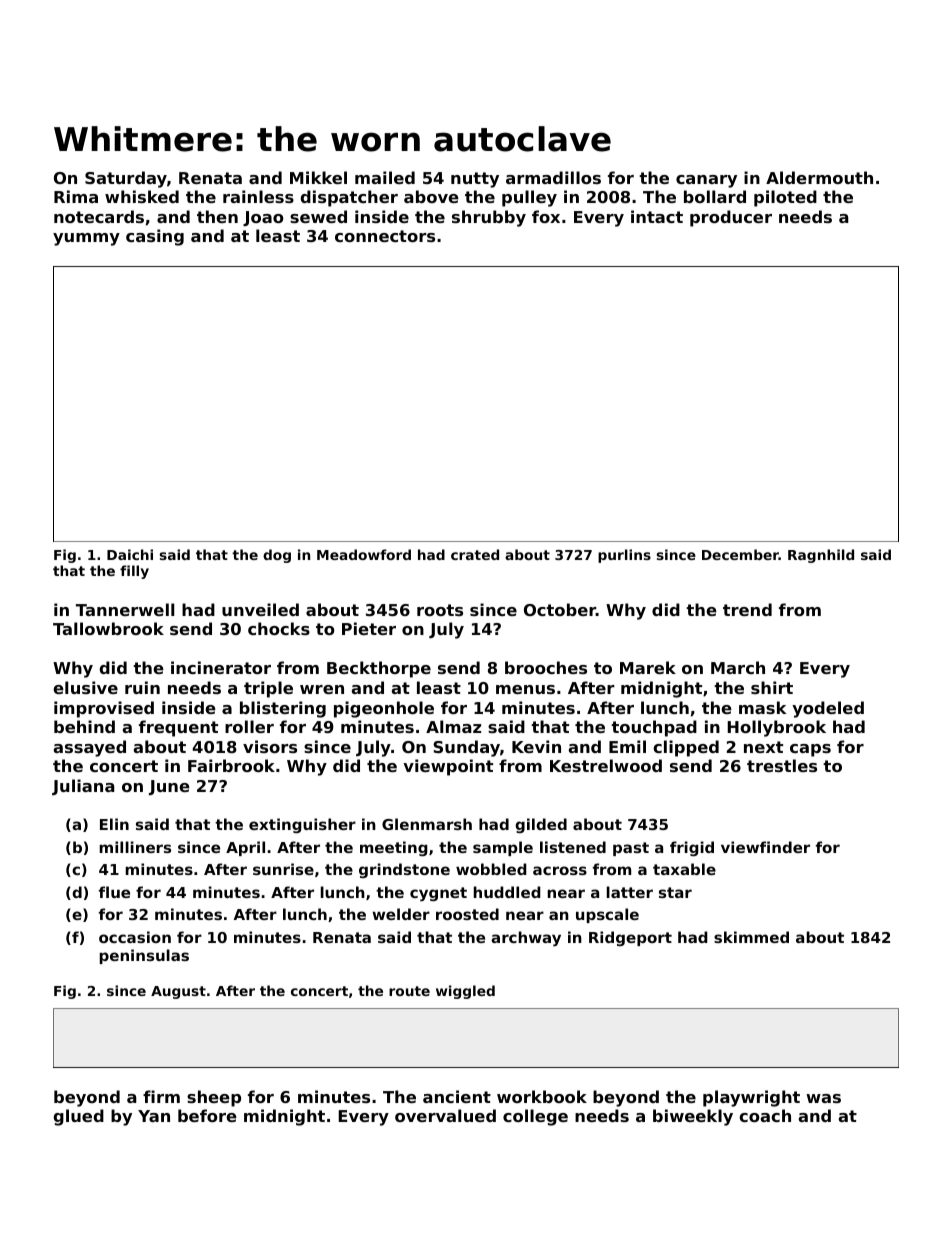  What do you see at coordinates (318, 177) in the screenshot?
I see `Mikkel` at bounding box center [318, 177].
